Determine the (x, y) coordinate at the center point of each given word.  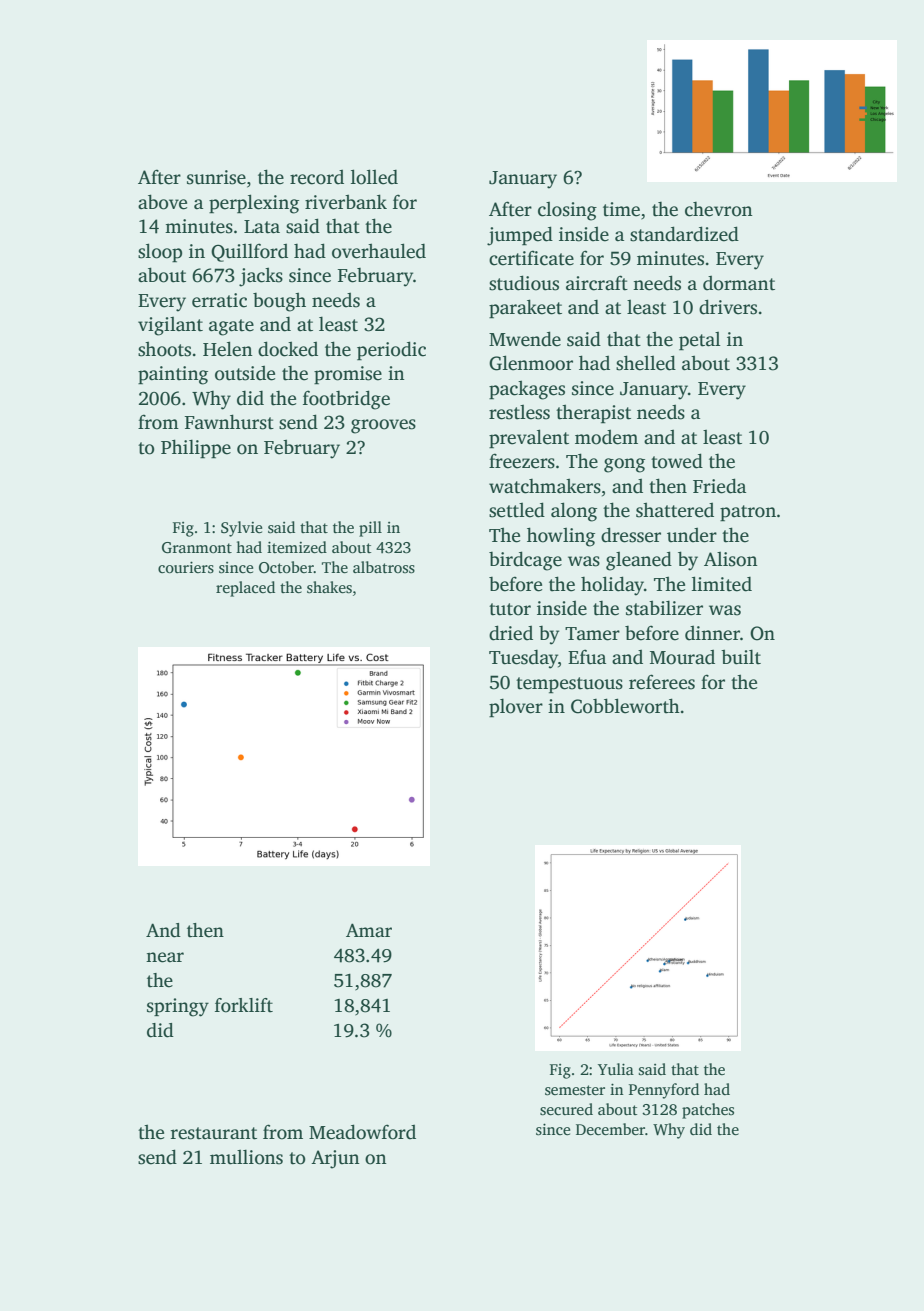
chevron (719, 209)
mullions (246, 1157)
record (317, 177)
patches (708, 1111)
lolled (374, 177)
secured (566, 1109)
